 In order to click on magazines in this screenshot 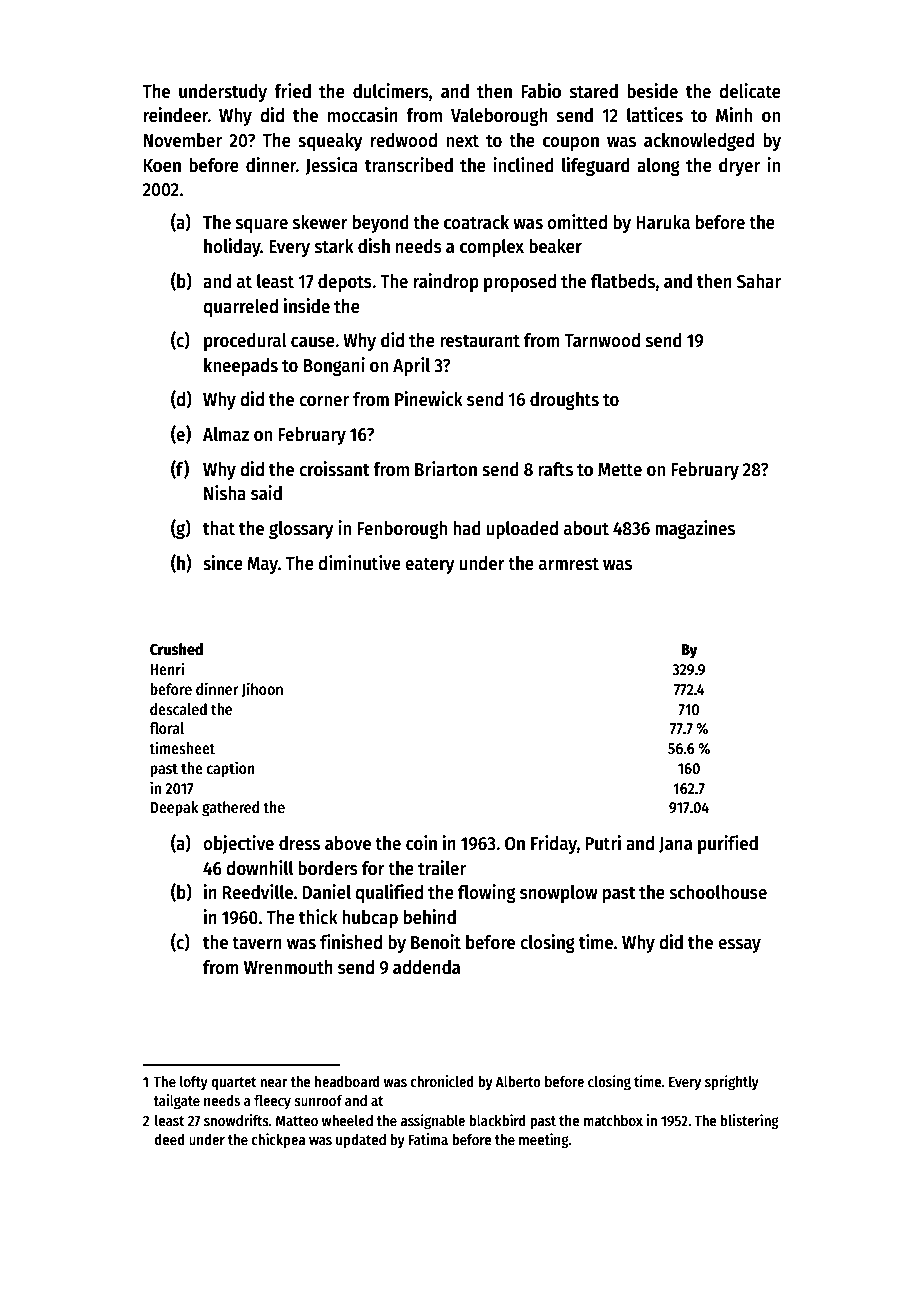, I will do `click(695, 529)`.
